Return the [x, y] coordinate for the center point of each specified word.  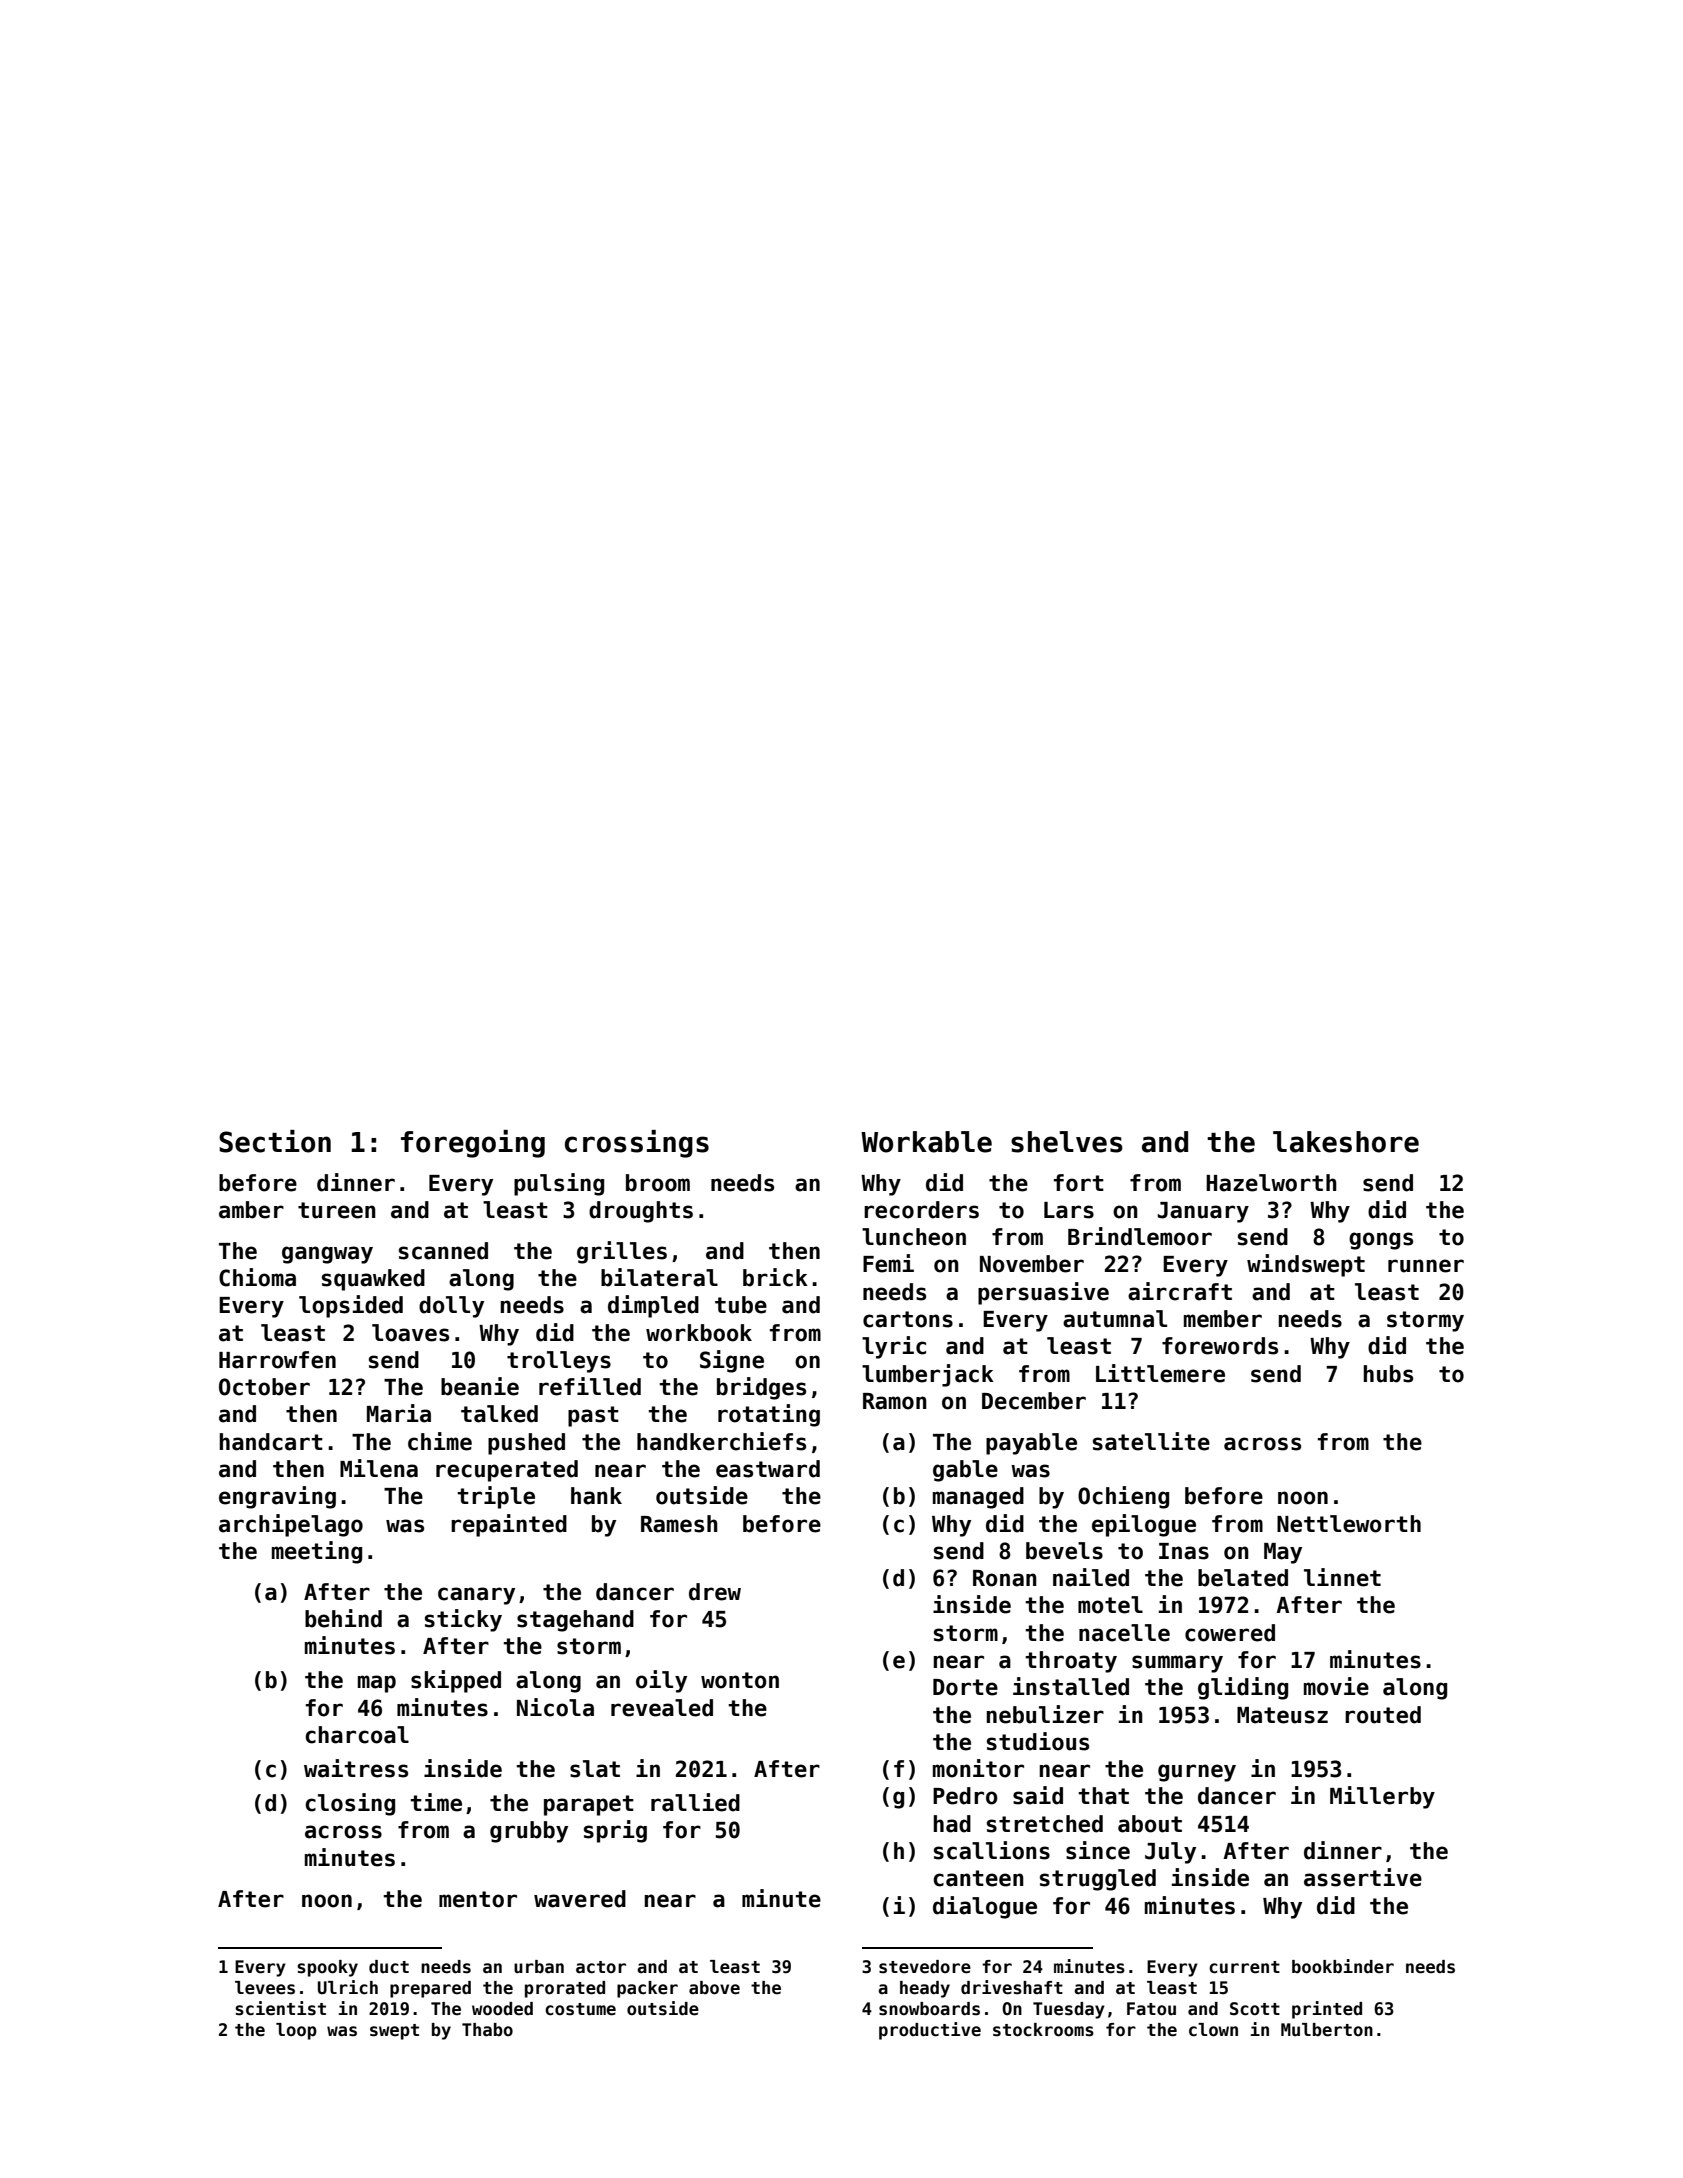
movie [1336, 1686]
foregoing [473, 1144]
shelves [1067, 1142]
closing [350, 1804]
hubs [1388, 1374]
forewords [1220, 1346]
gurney [1197, 1773]
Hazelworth [1271, 1183]
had [952, 1824]
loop [296, 2031]
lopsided [351, 1306]
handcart [271, 1442]
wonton [740, 1680]
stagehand [575, 1621]
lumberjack [928, 1375]
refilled [590, 1386]
